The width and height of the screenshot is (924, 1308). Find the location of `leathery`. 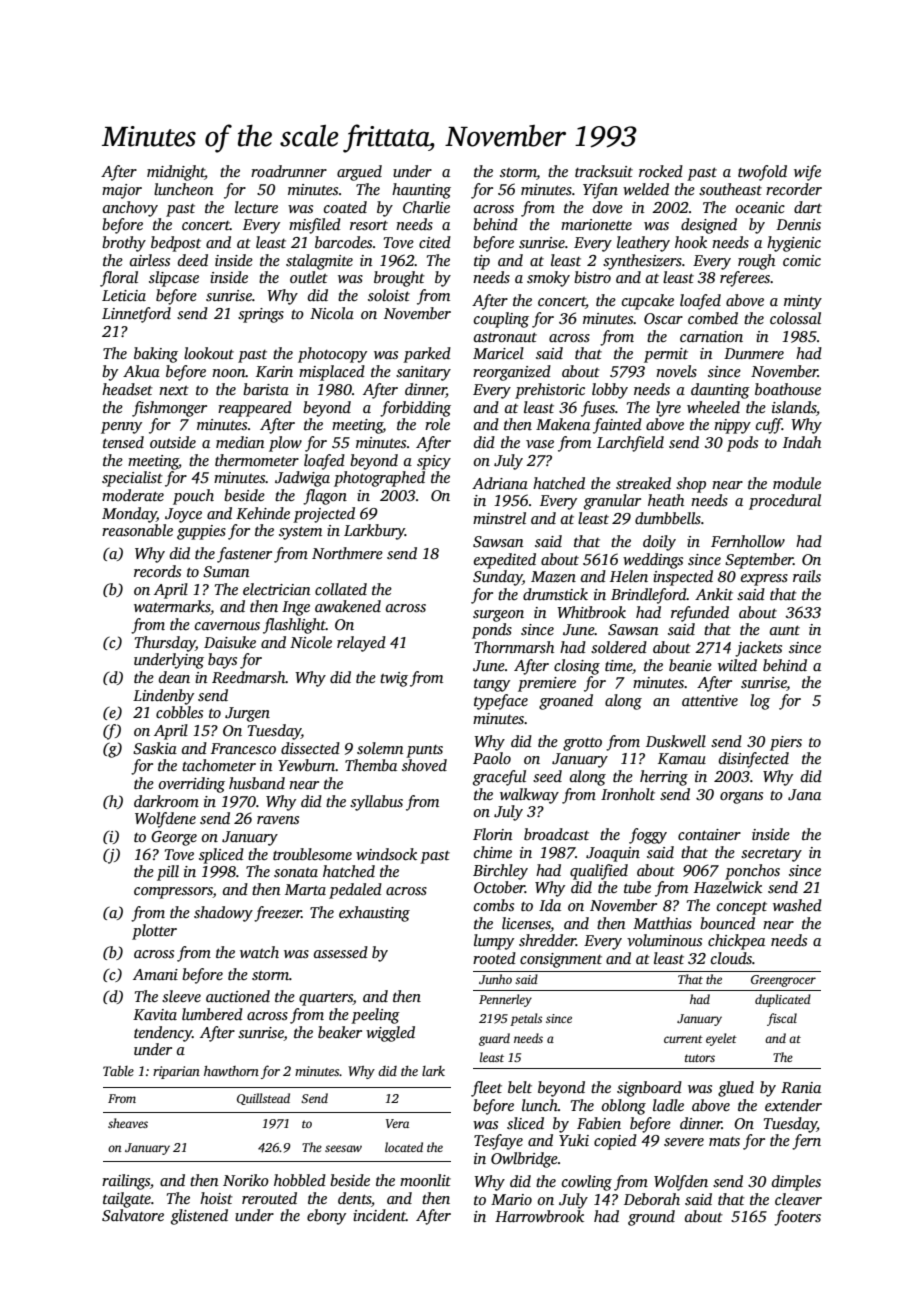

leathery is located at coordinates (643, 244).
